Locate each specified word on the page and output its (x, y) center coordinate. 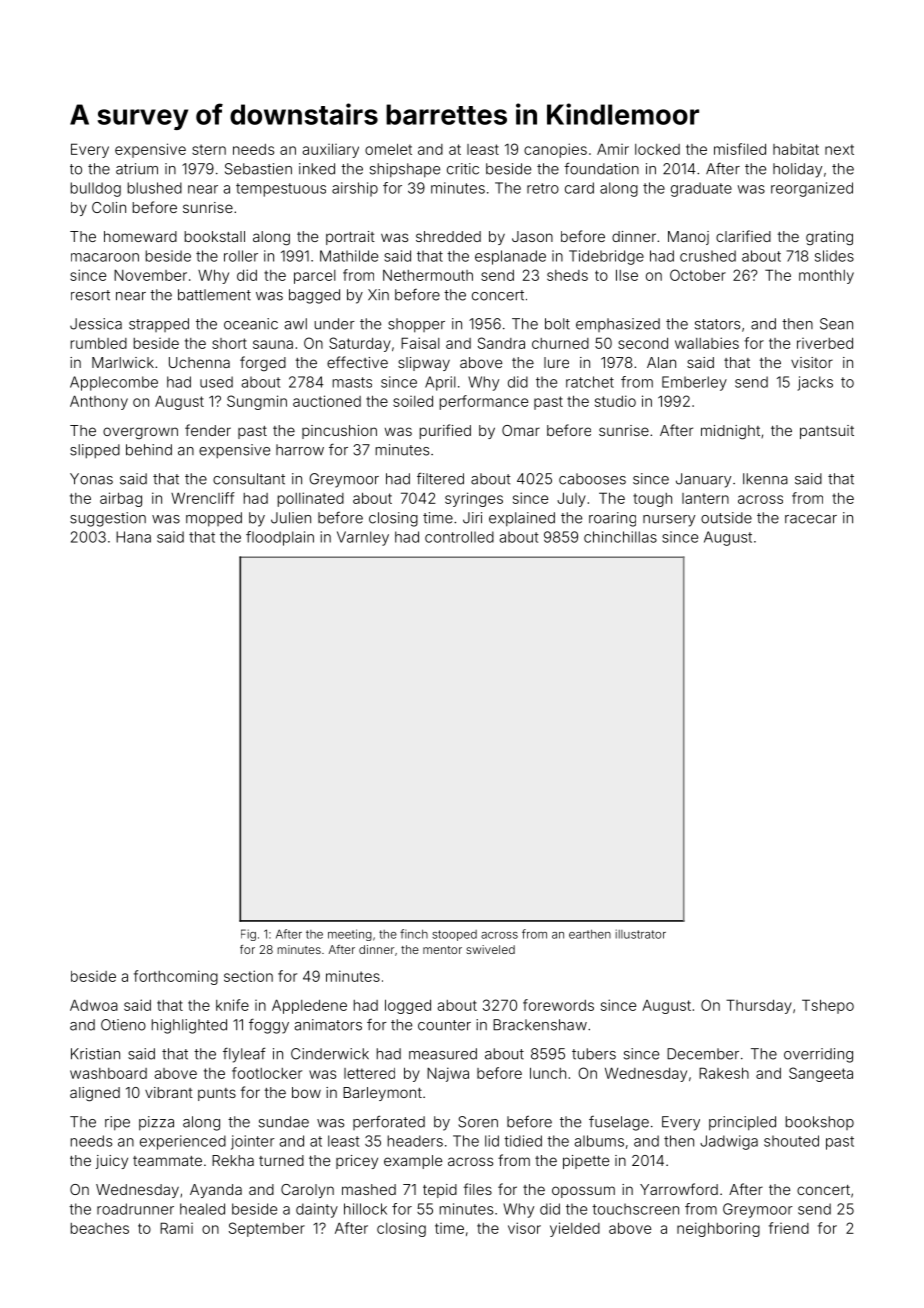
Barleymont (382, 1094)
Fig (248, 935)
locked (657, 149)
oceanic (251, 324)
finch (414, 934)
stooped (454, 935)
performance (484, 402)
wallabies (707, 343)
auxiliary (330, 150)
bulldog (96, 189)
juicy (112, 1162)
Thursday (759, 1006)
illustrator (641, 934)
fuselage (619, 1123)
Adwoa (94, 1005)
